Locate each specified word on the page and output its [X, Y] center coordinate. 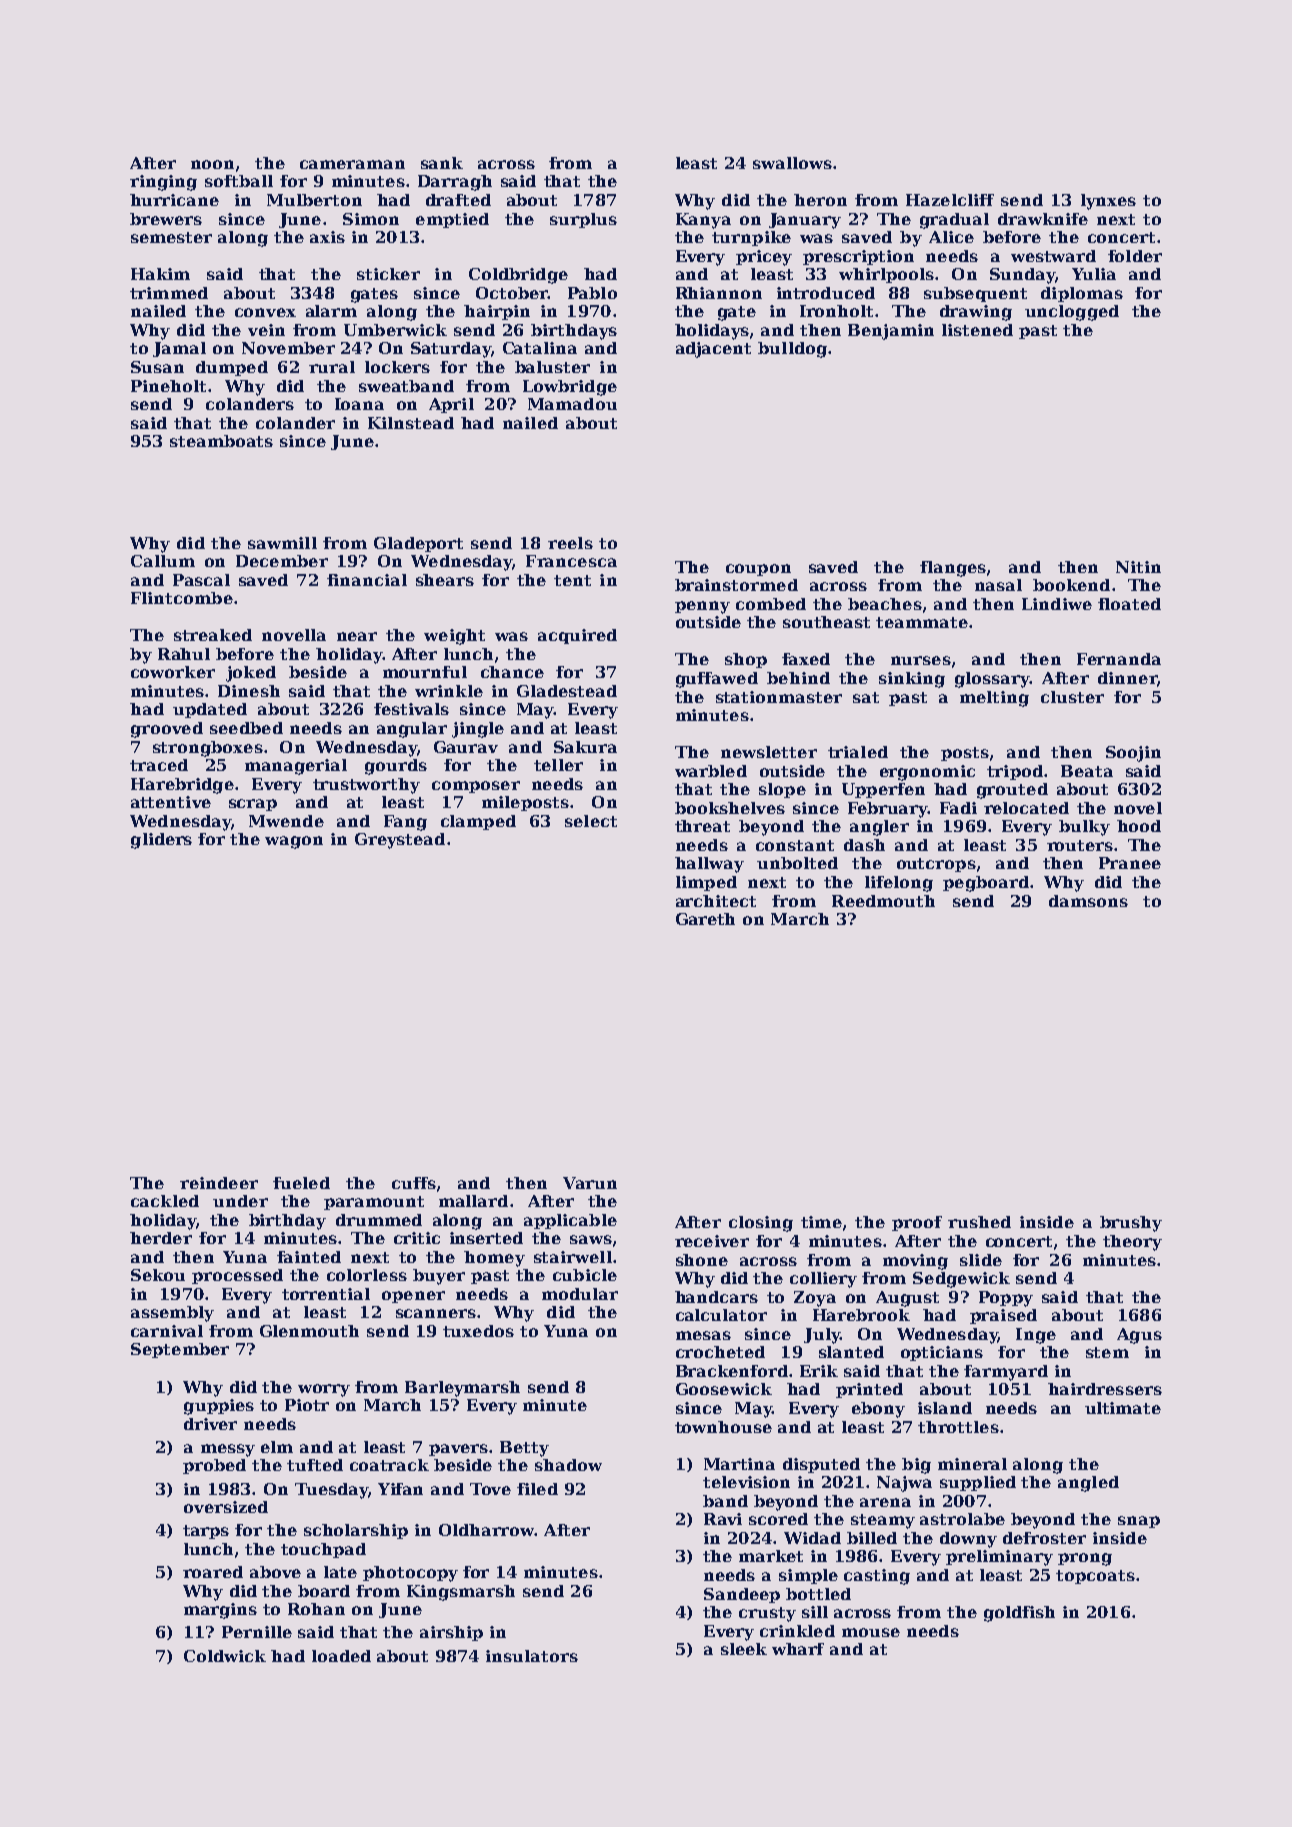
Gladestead [567, 691]
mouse [871, 1632]
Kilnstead [411, 423]
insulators [532, 1656]
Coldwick [225, 1656]
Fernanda [1119, 659]
